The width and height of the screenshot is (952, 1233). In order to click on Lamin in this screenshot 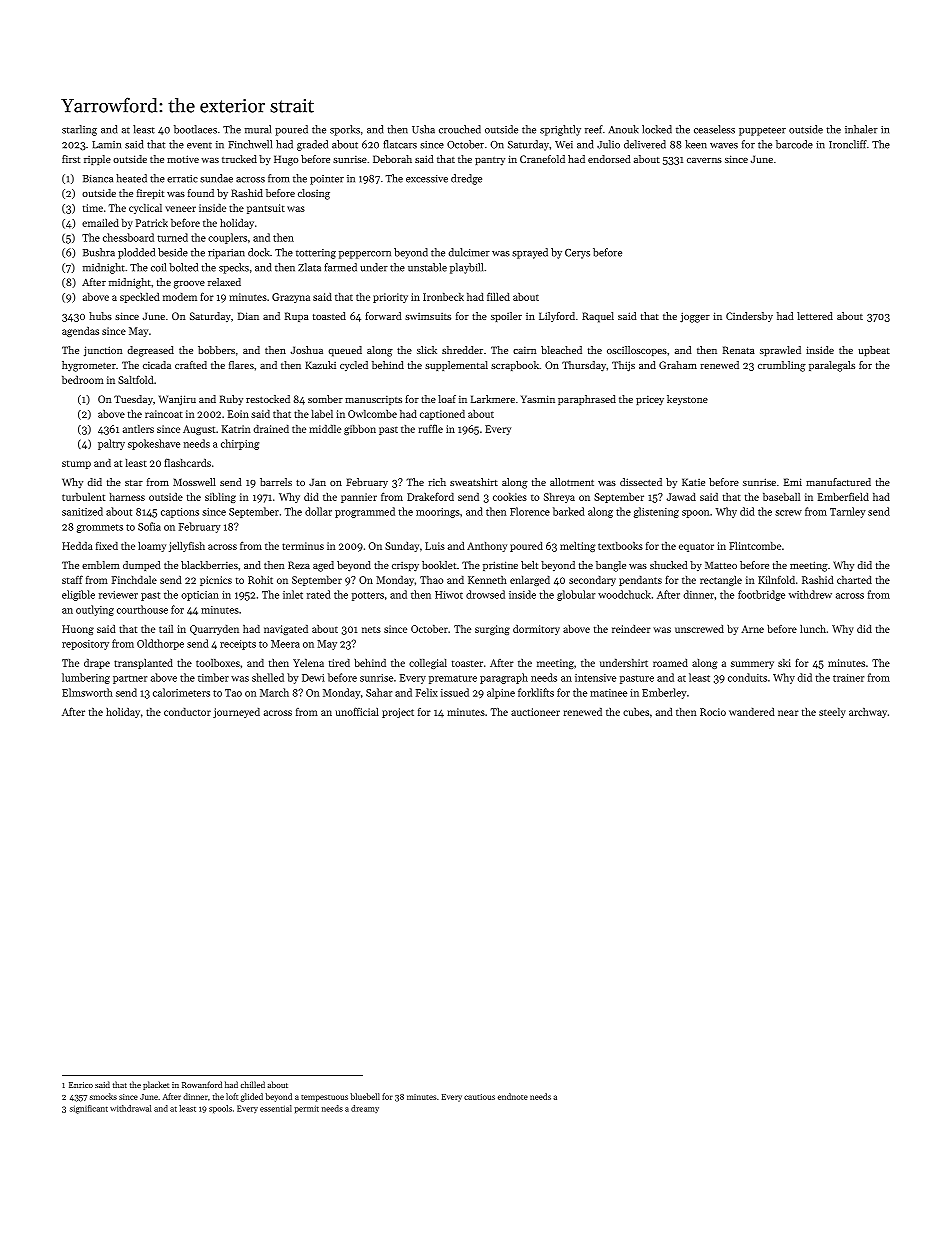, I will do `click(106, 145)`.
